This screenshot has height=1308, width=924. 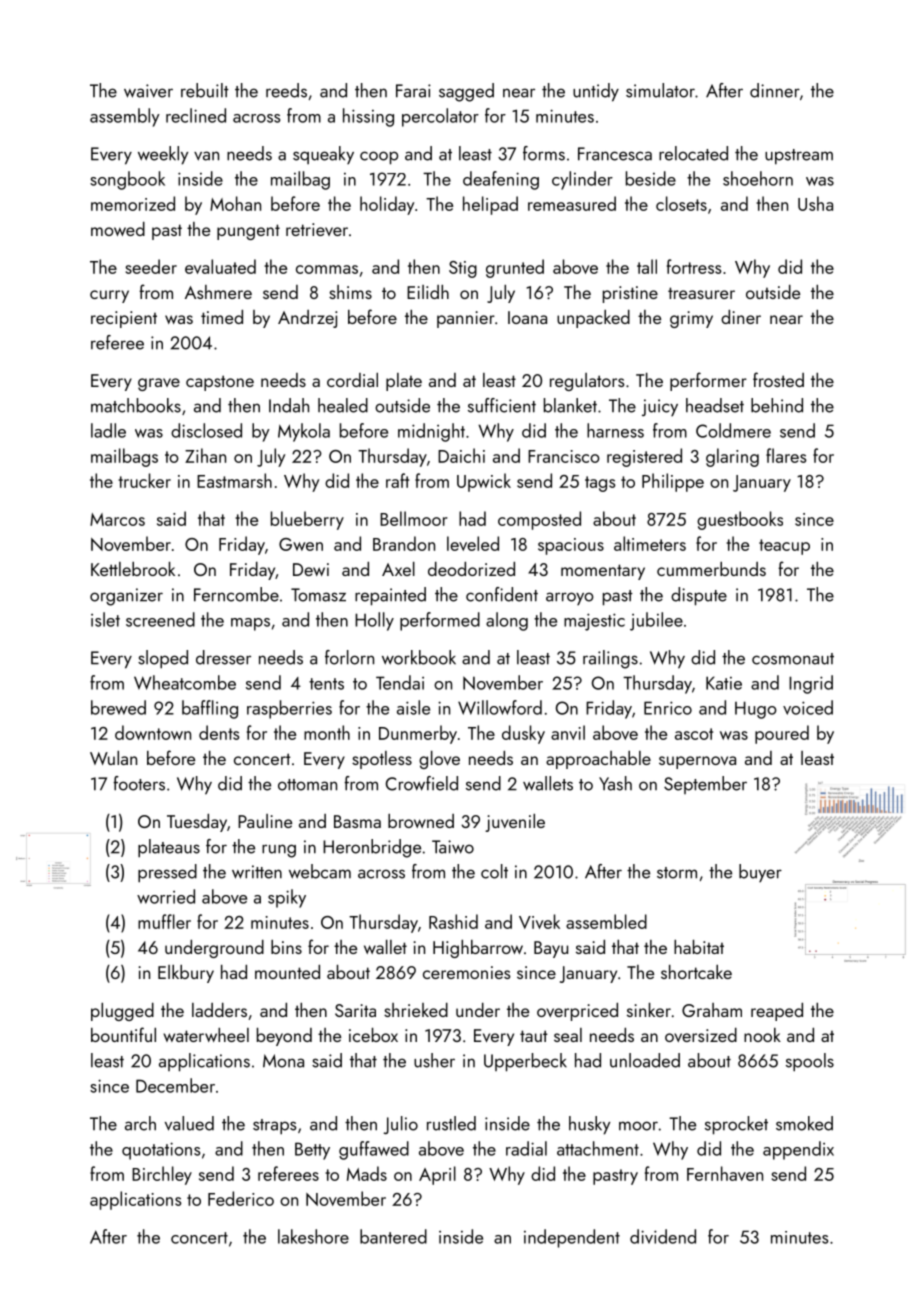 What do you see at coordinates (379, 158) in the screenshot?
I see `coop` at bounding box center [379, 158].
